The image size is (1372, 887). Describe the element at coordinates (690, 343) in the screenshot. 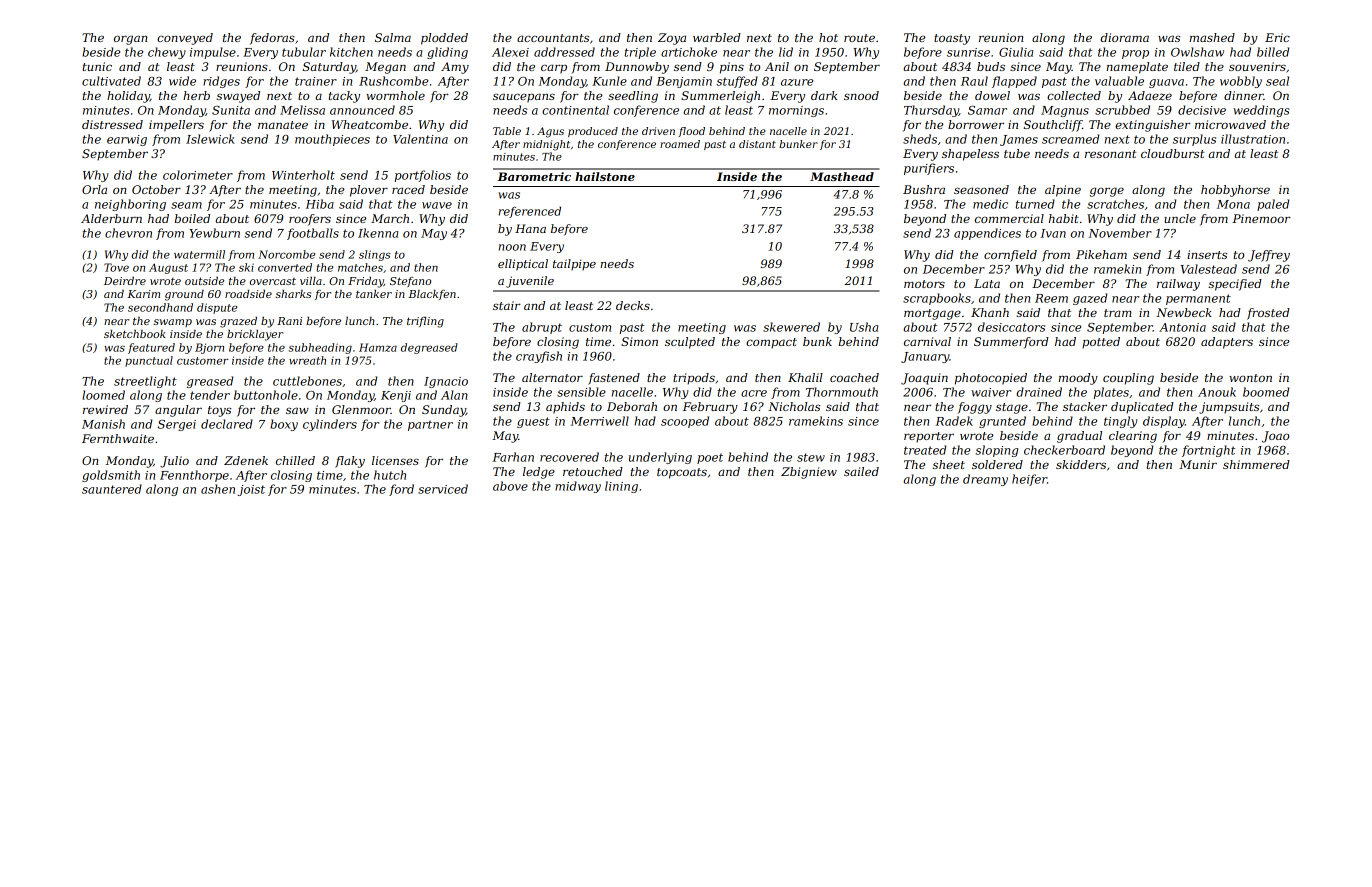

I see `sculpted` at that location.
